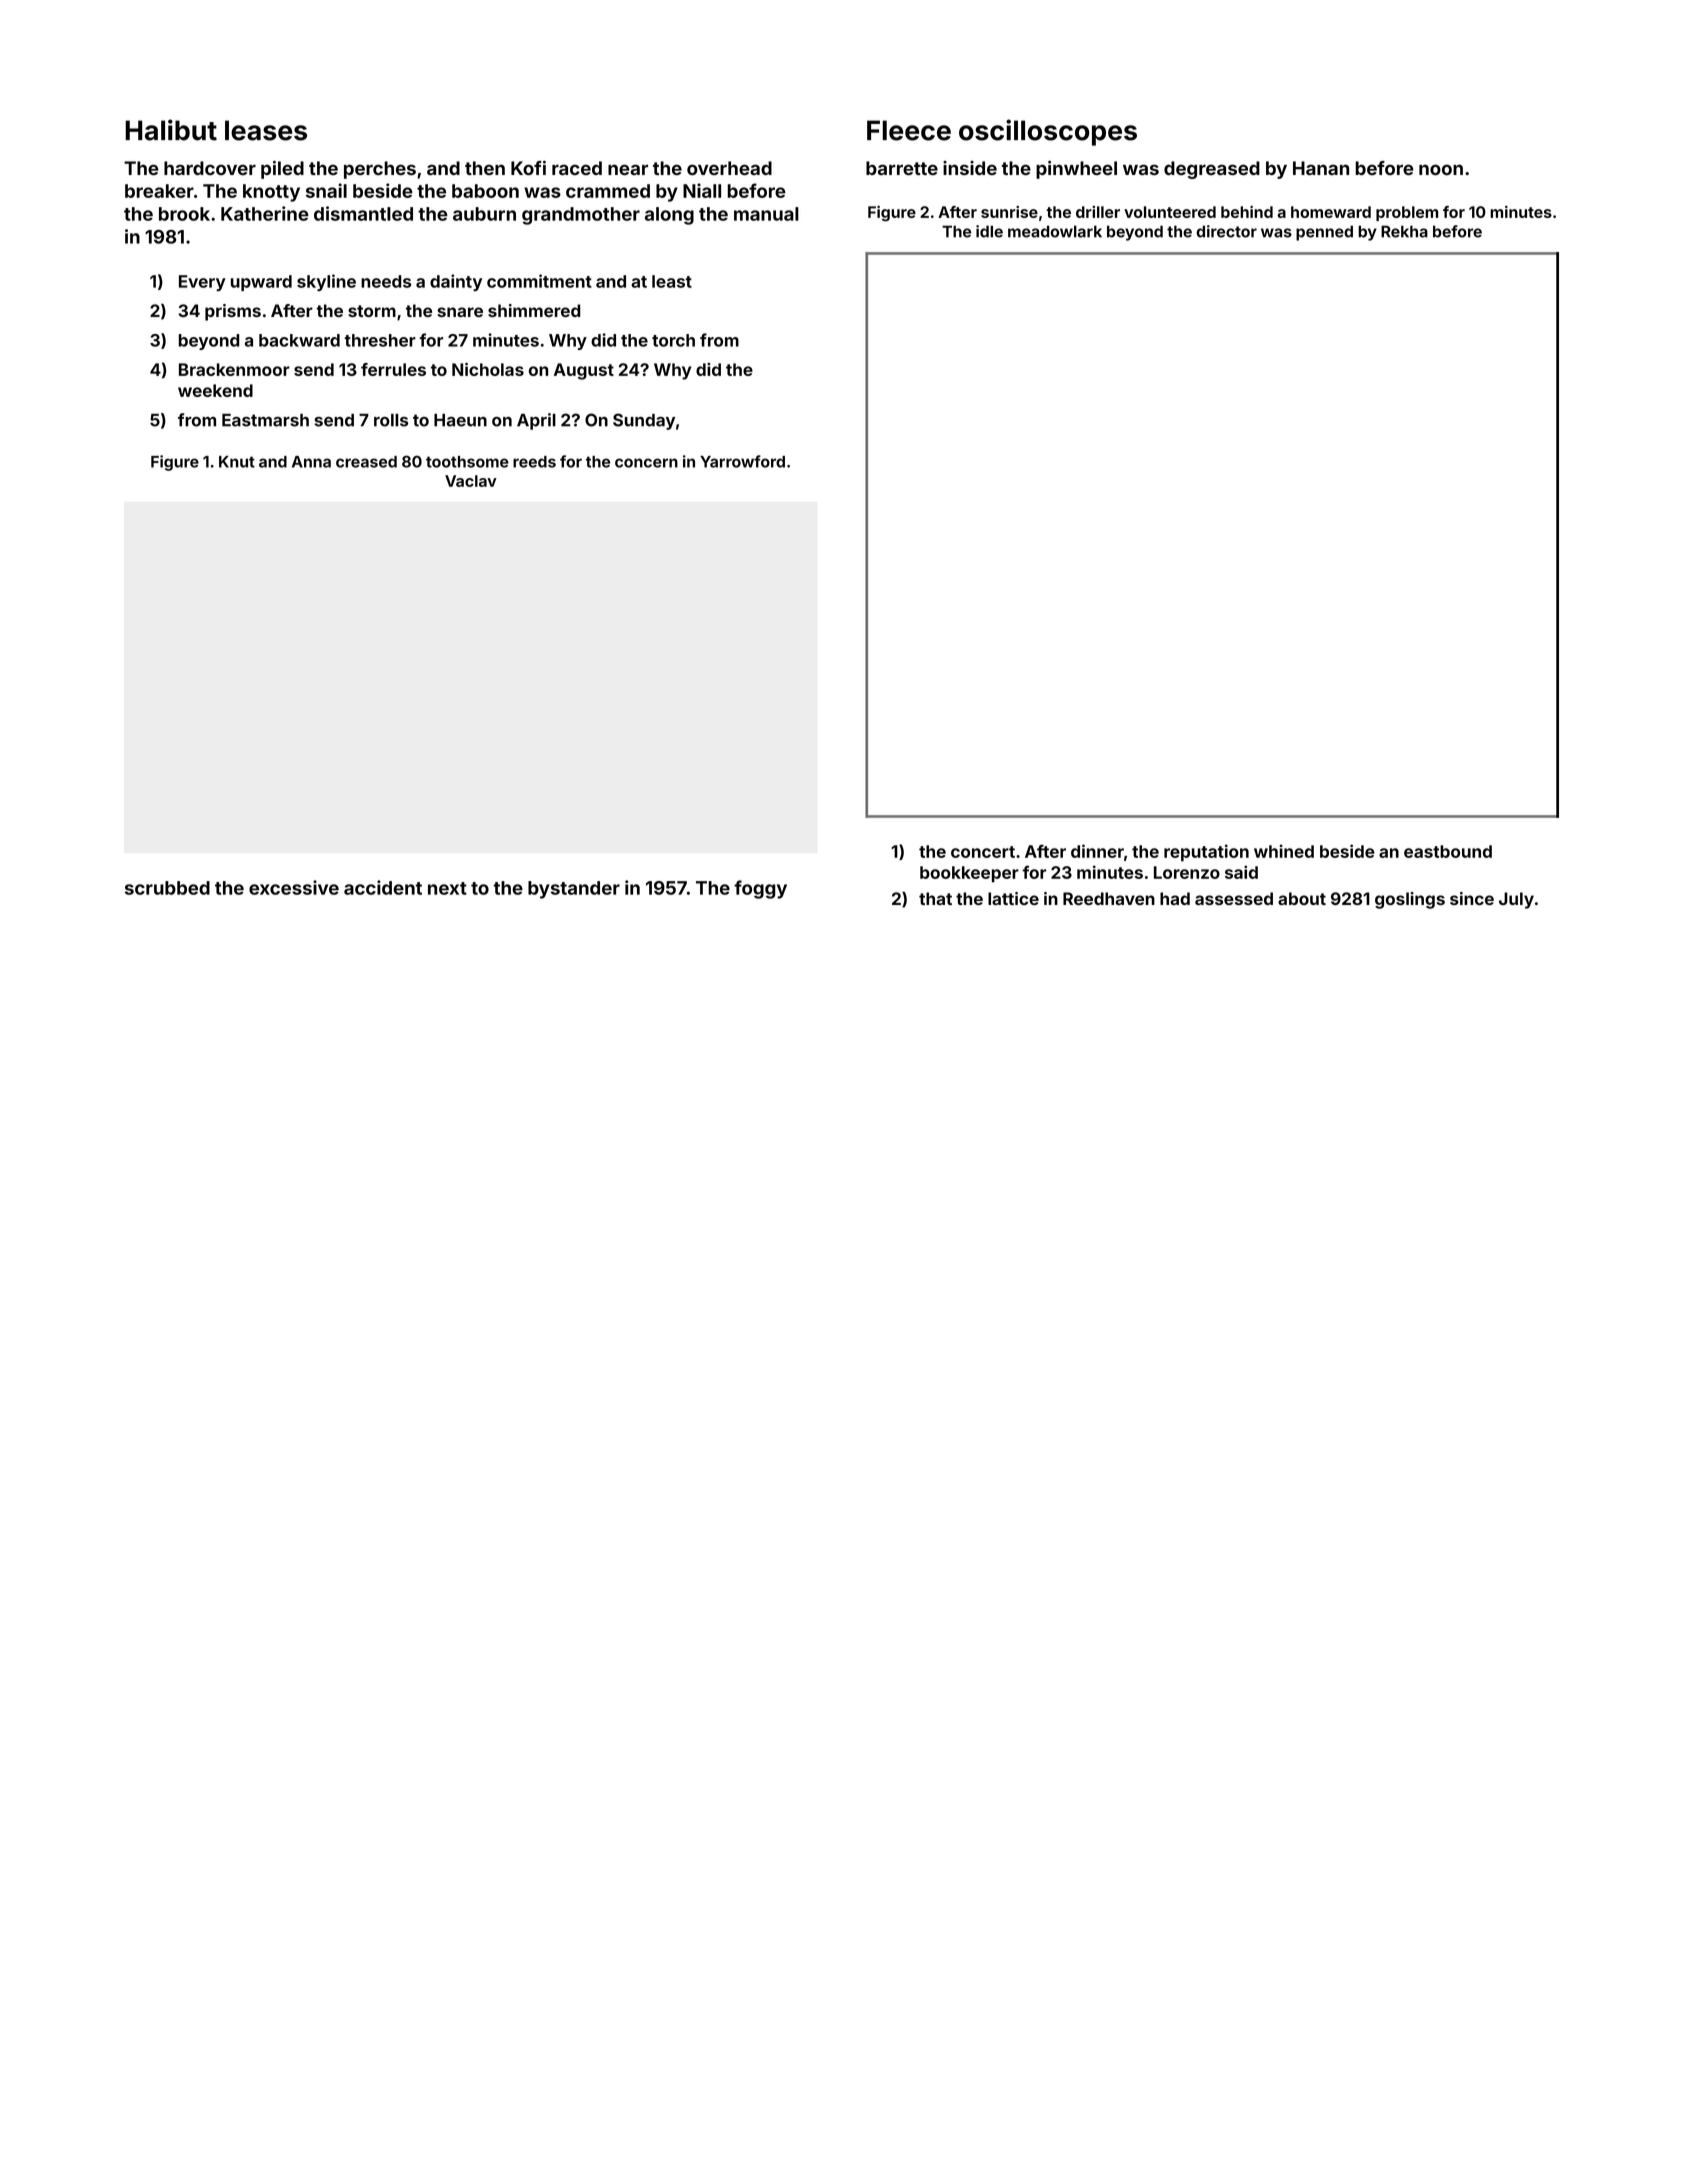 The height and width of the screenshot is (2178, 1683). I want to click on barrette, so click(902, 168).
